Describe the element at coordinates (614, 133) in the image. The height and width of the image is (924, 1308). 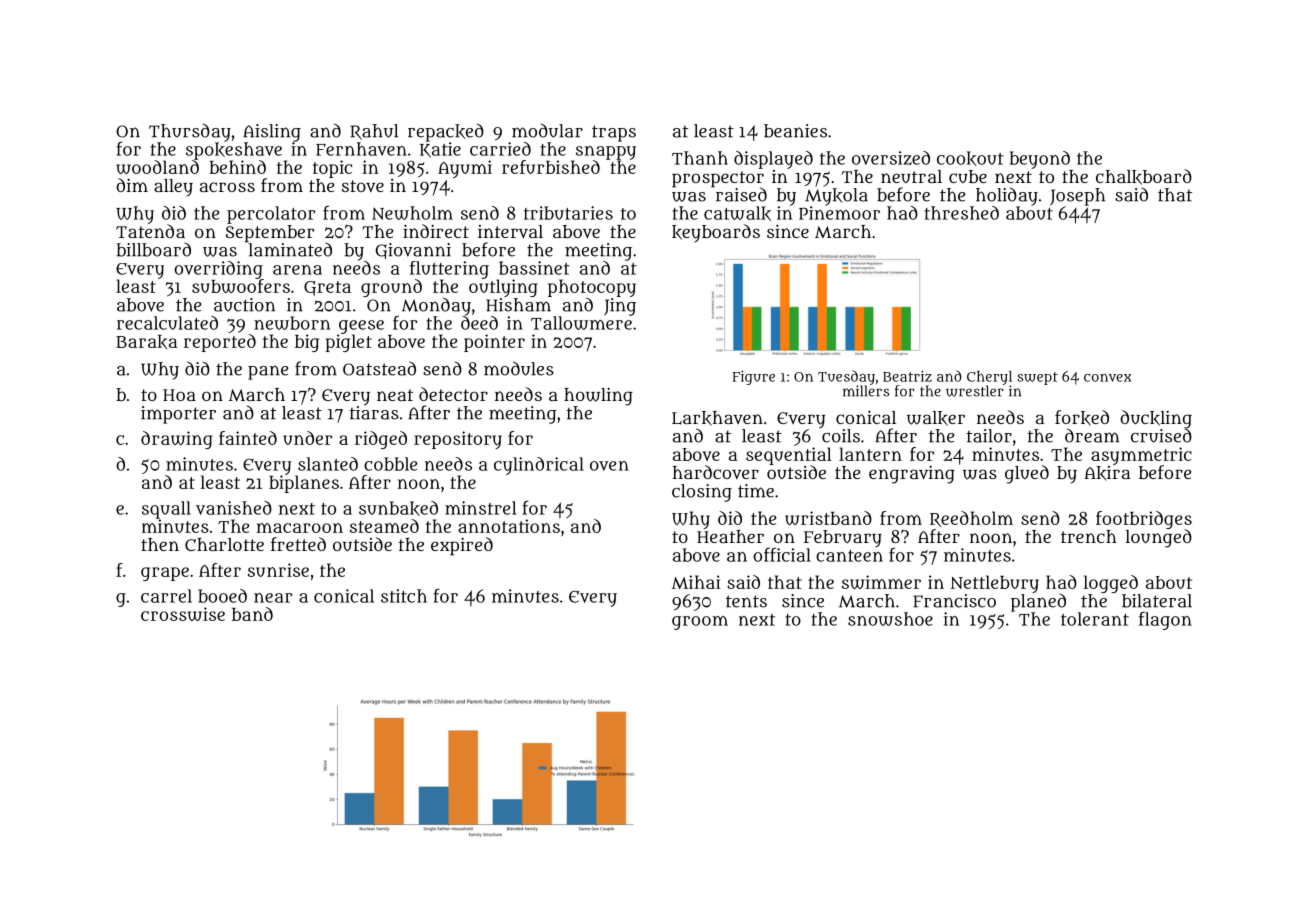
I see `traps` at that location.
